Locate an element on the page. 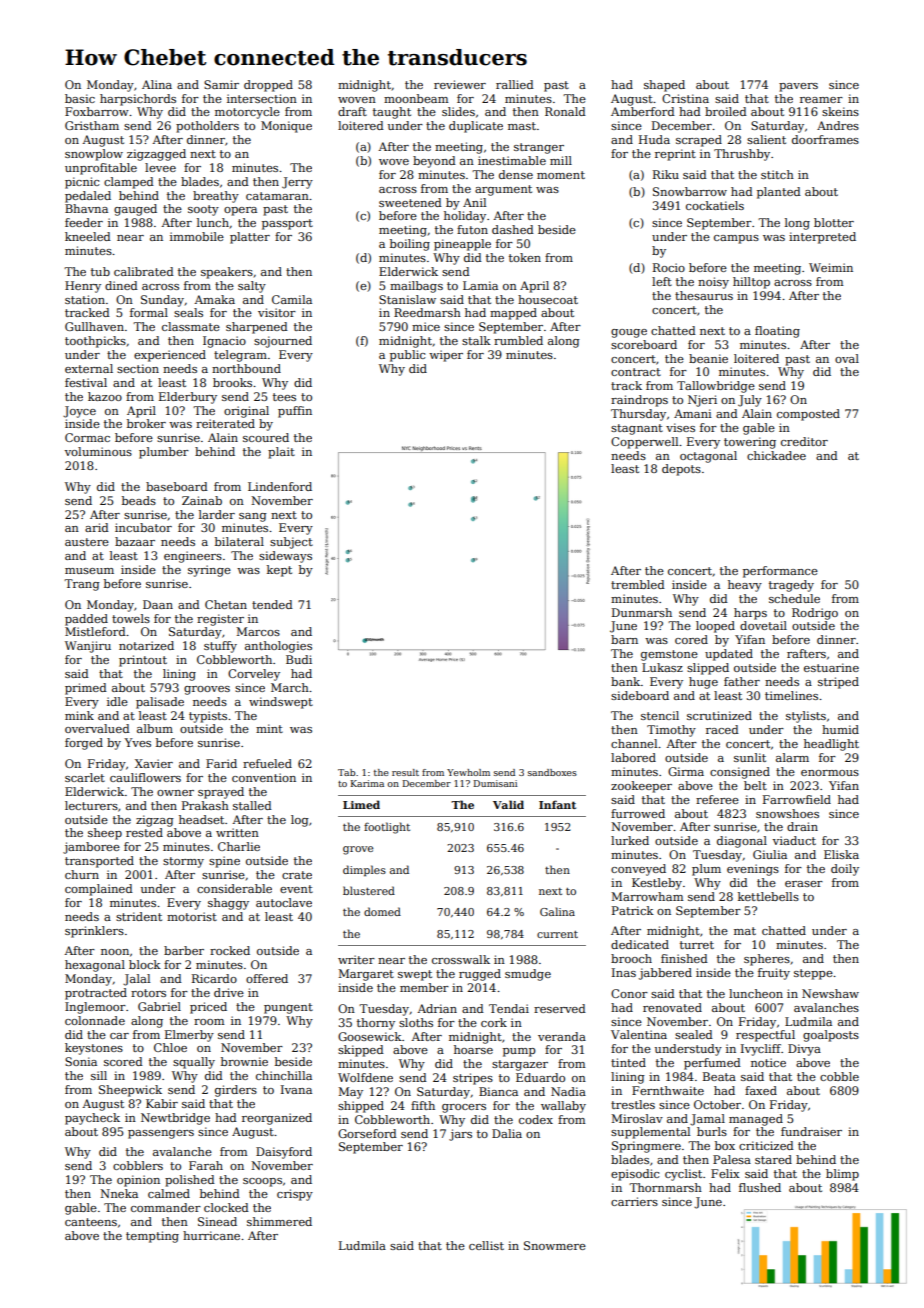 The image size is (924, 1308). writer is located at coordinates (356, 959).
